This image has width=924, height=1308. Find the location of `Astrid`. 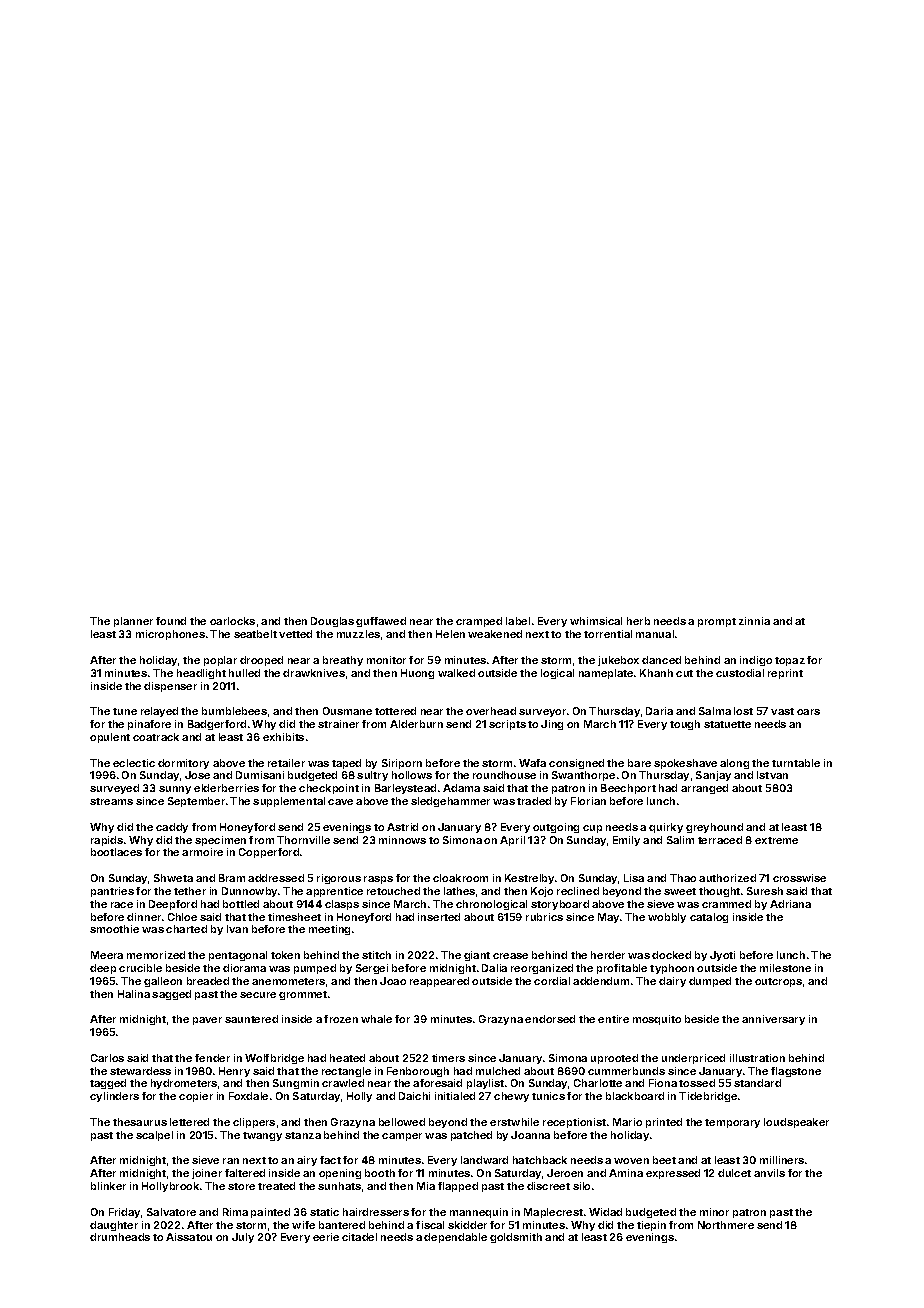

Astrid is located at coordinates (402, 827).
